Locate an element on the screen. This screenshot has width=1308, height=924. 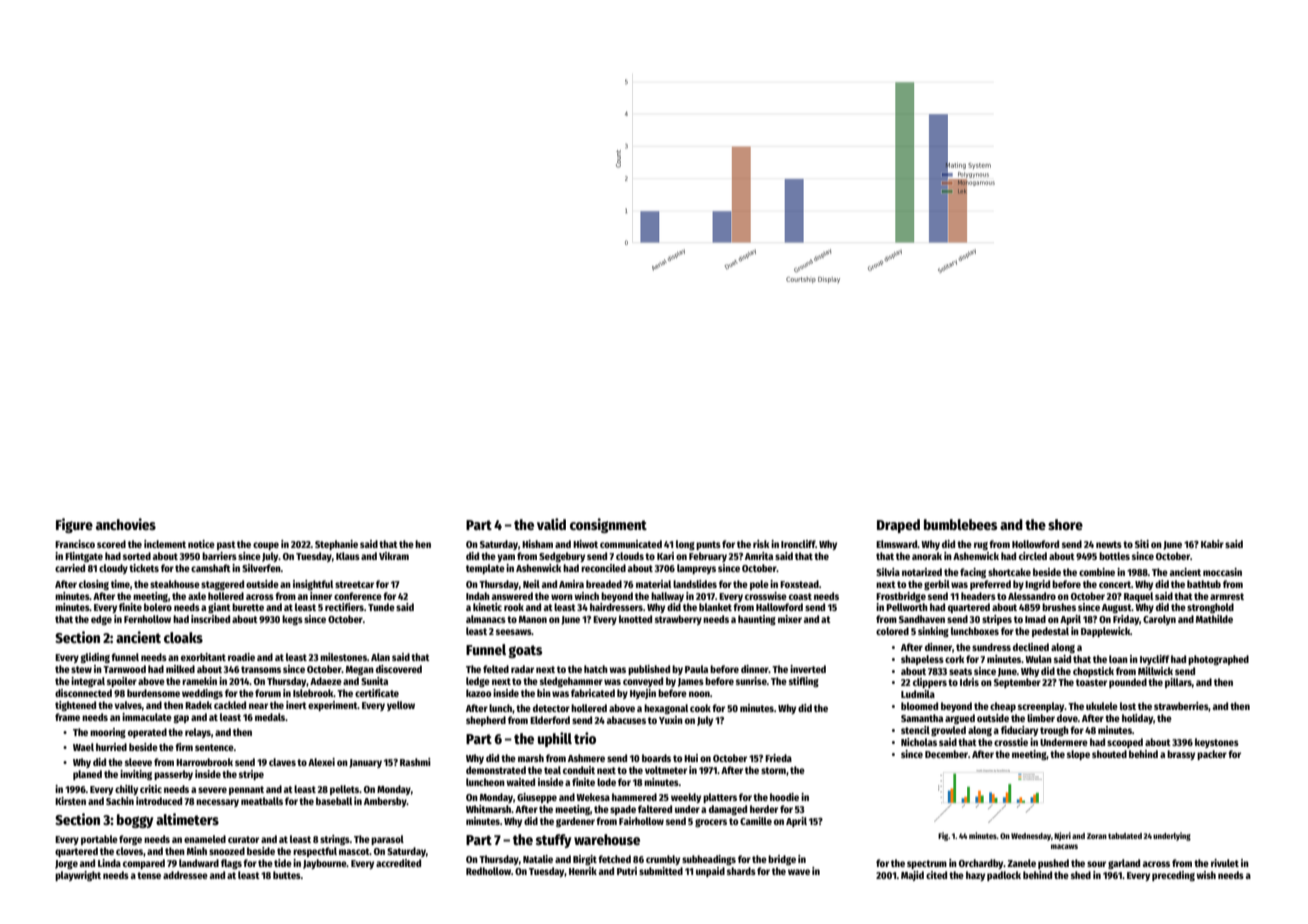
hexagonal is located at coordinates (666, 709).
